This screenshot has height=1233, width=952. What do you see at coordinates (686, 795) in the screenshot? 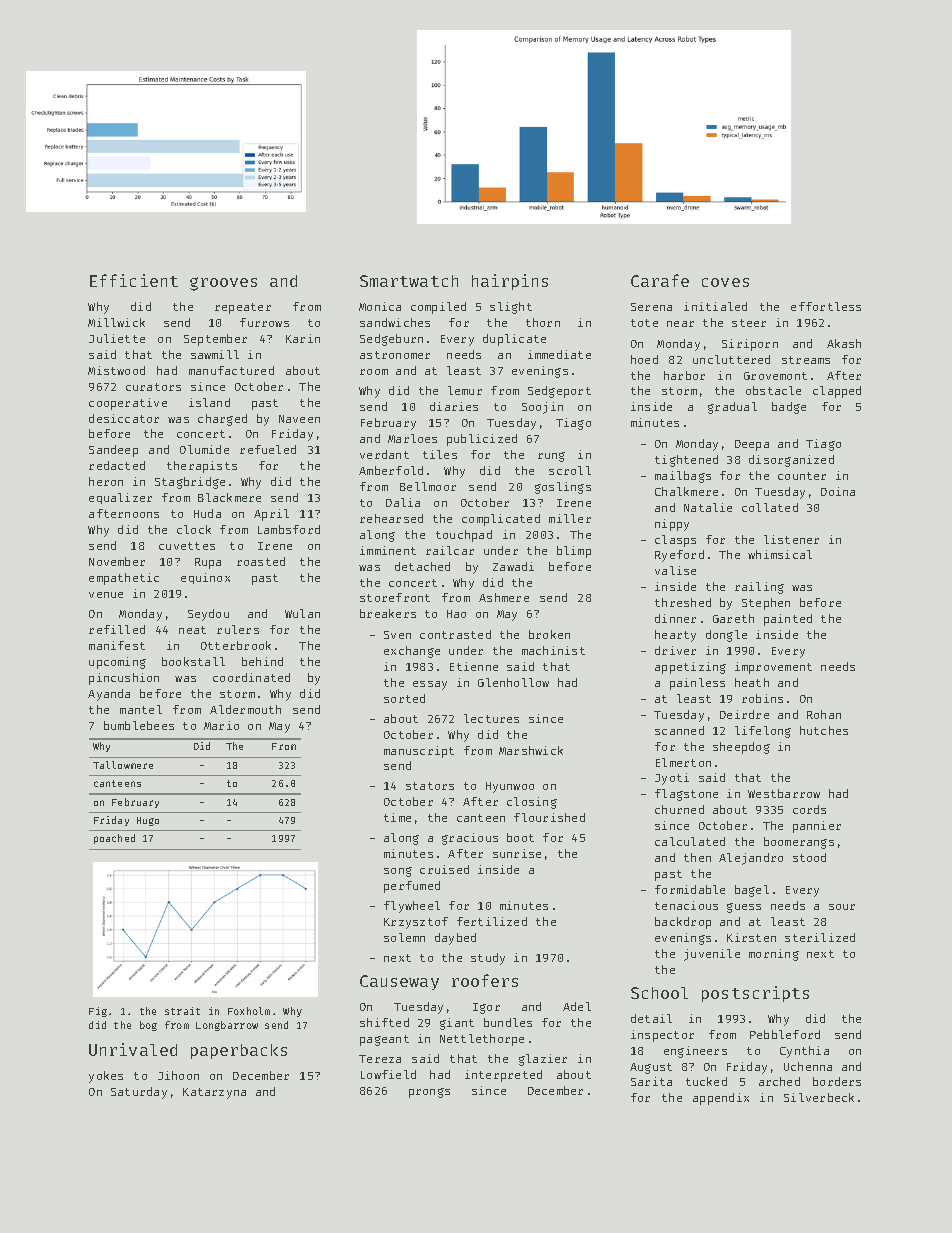
I see `flagstone` at bounding box center [686, 795].
